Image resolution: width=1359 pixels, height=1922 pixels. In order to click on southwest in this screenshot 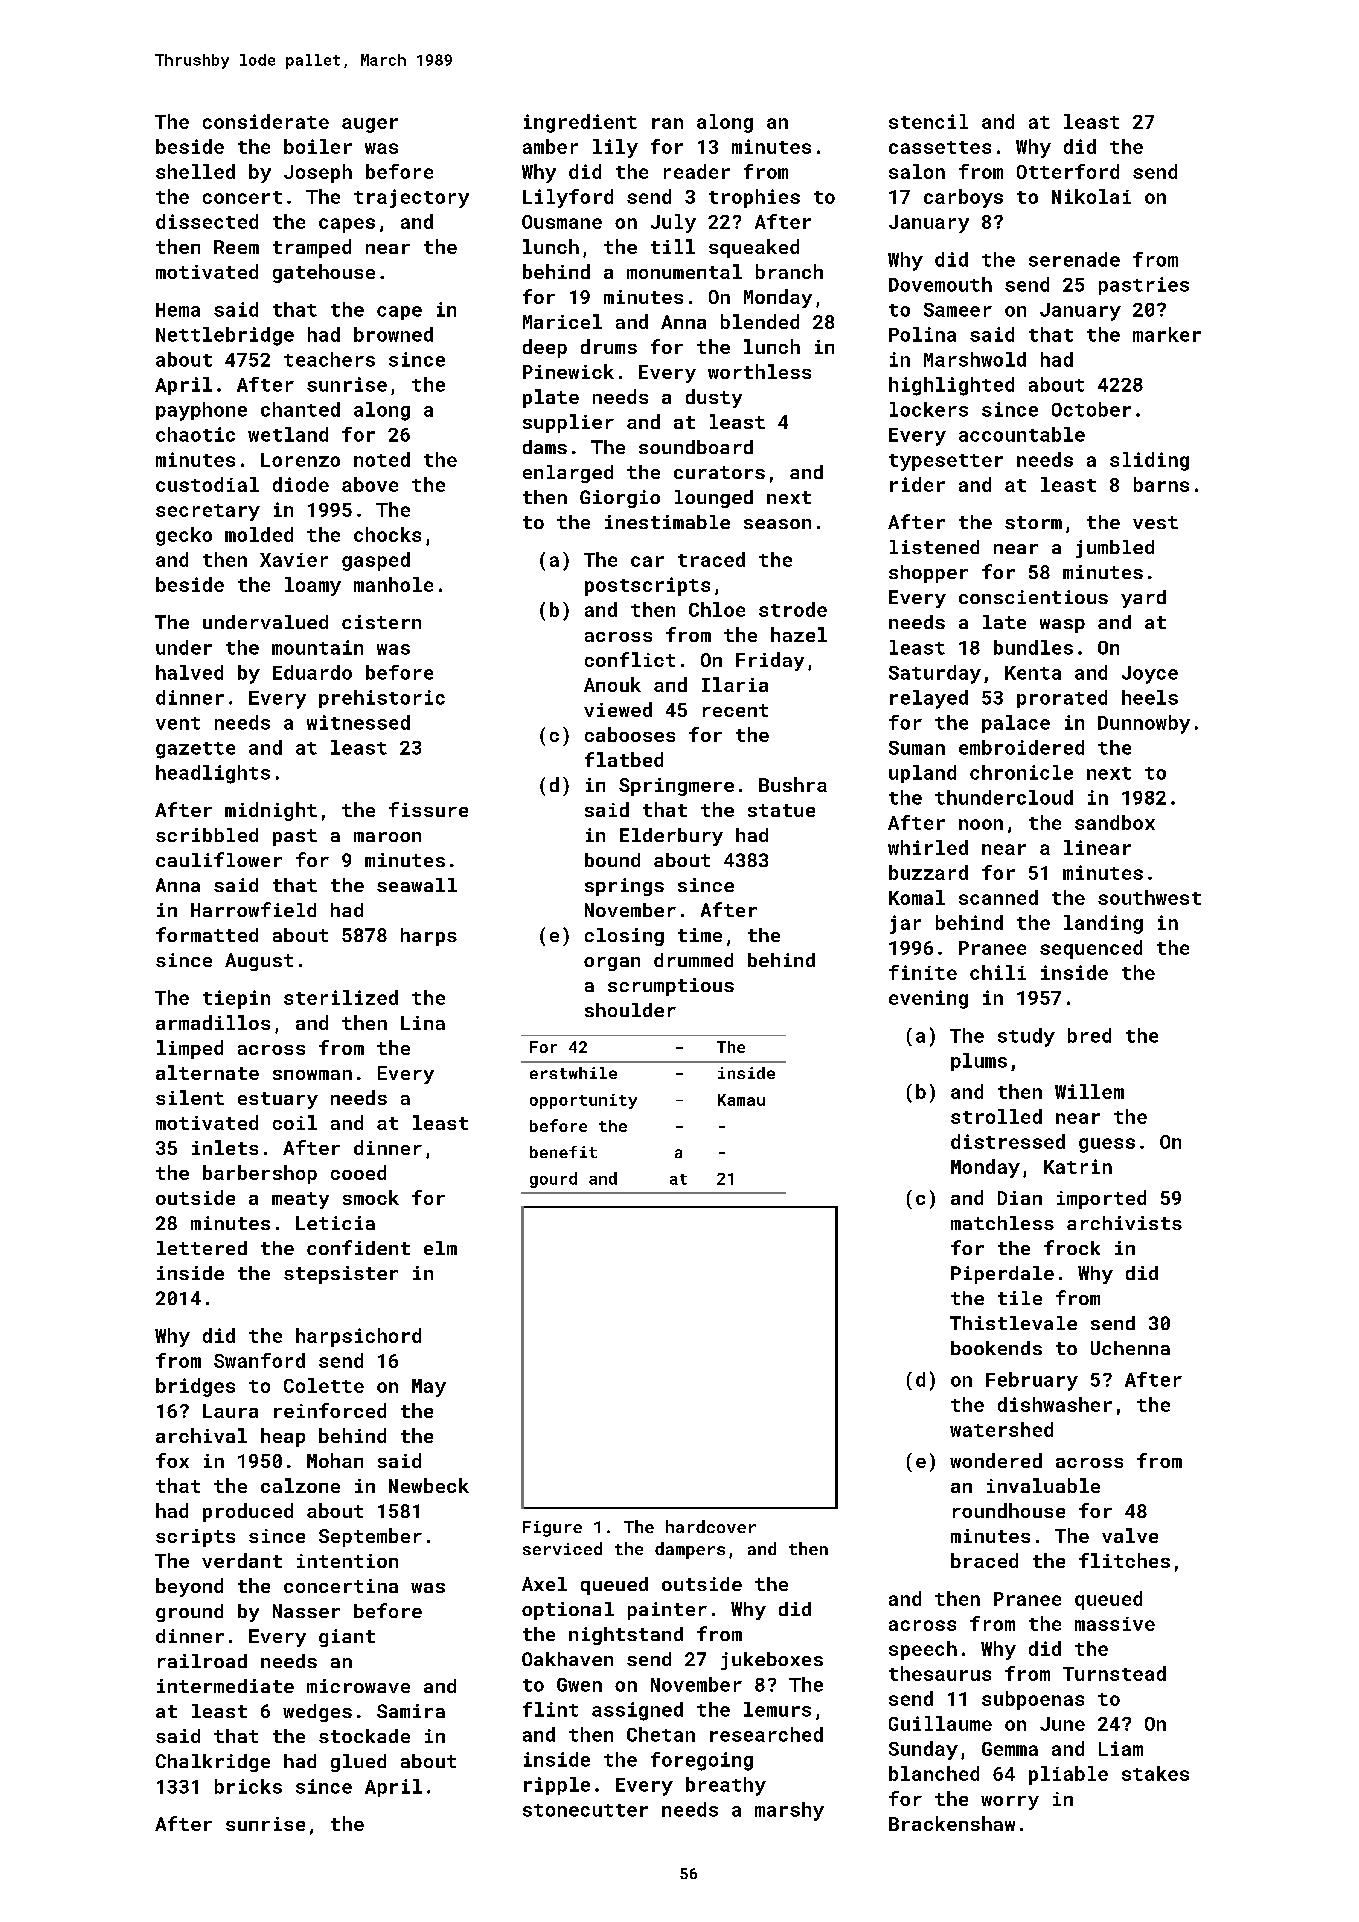, I will do `click(1149, 897)`.
